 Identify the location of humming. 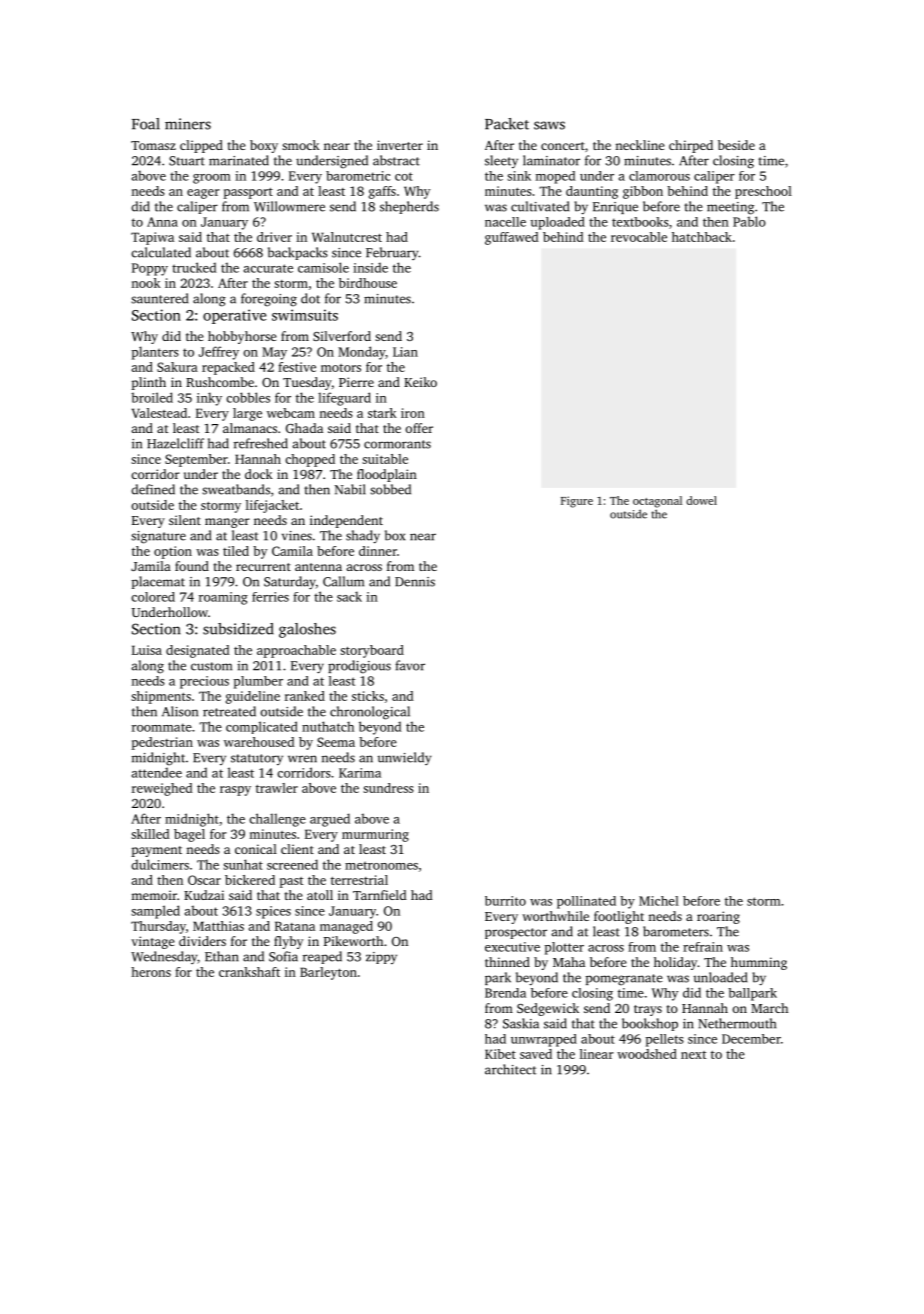
(759, 963).
